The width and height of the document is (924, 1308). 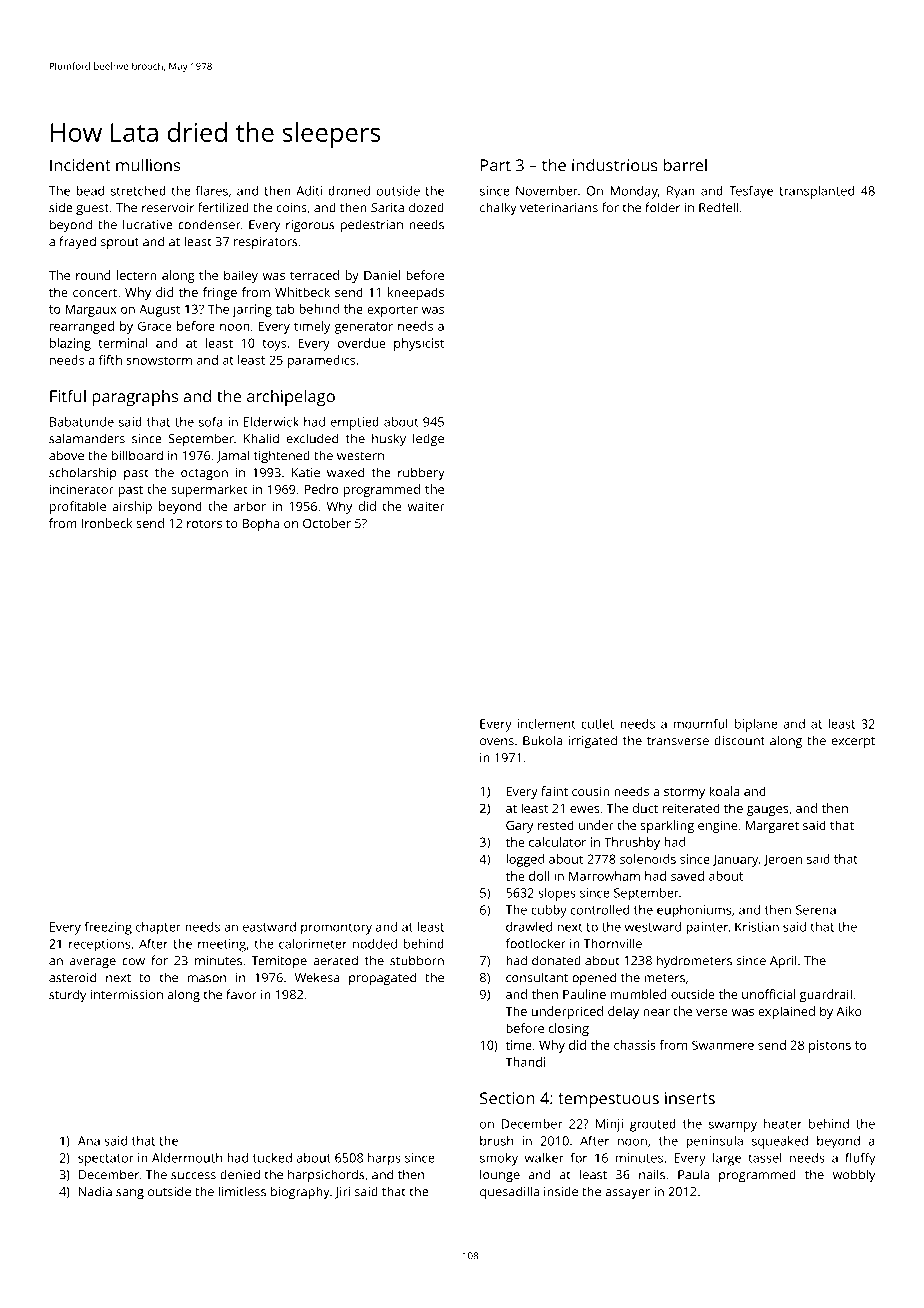 What do you see at coordinates (568, 1029) in the document?
I see `closing` at bounding box center [568, 1029].
